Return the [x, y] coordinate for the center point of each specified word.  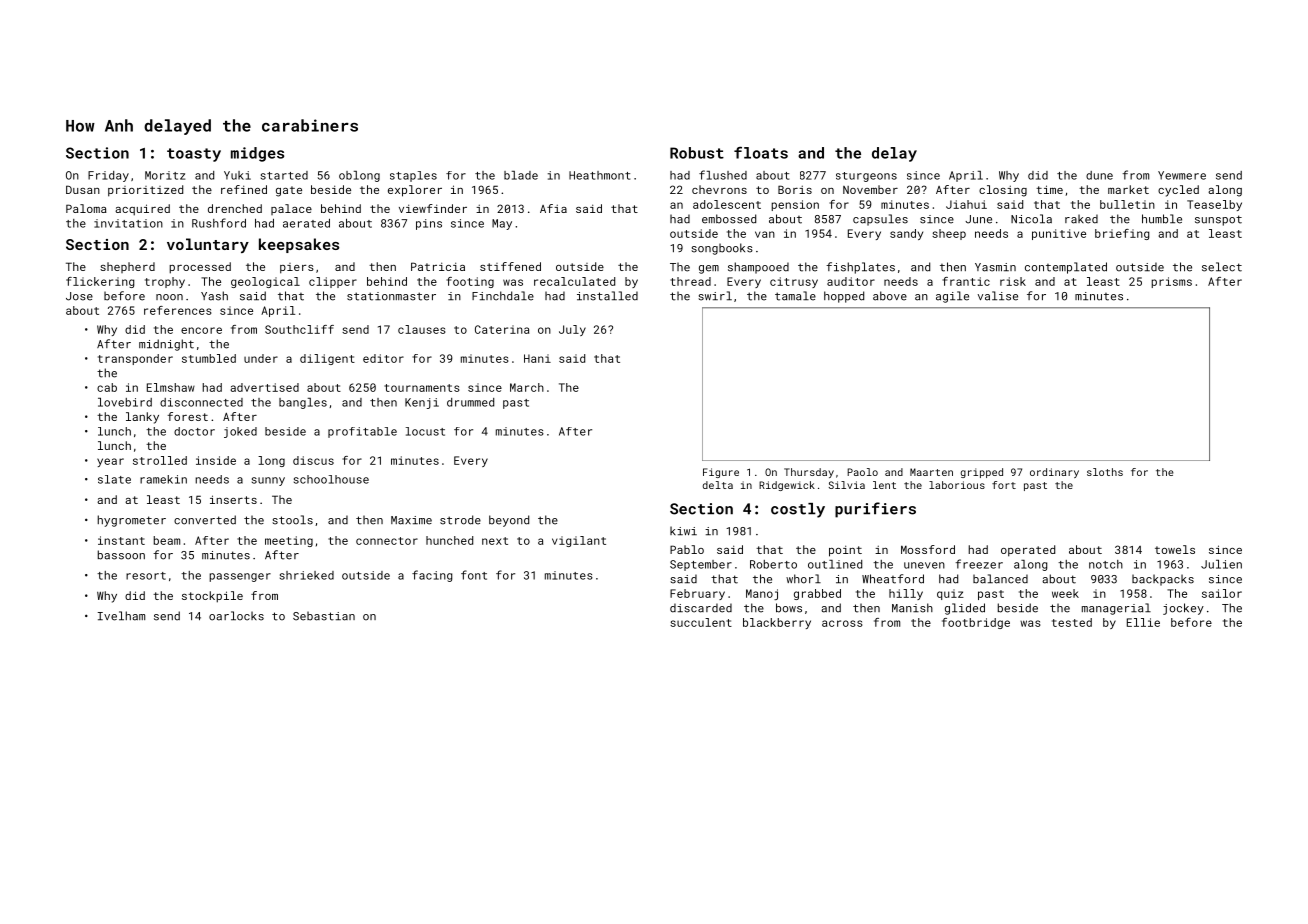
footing [470, 282]
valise [998, 296]
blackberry [777, 623]
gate [289, 191]
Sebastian [324, 616]
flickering [100, 282]
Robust [697, 153]
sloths [1105, 472]
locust [425, 431]
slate [114, 479]
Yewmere [1182, 175]
